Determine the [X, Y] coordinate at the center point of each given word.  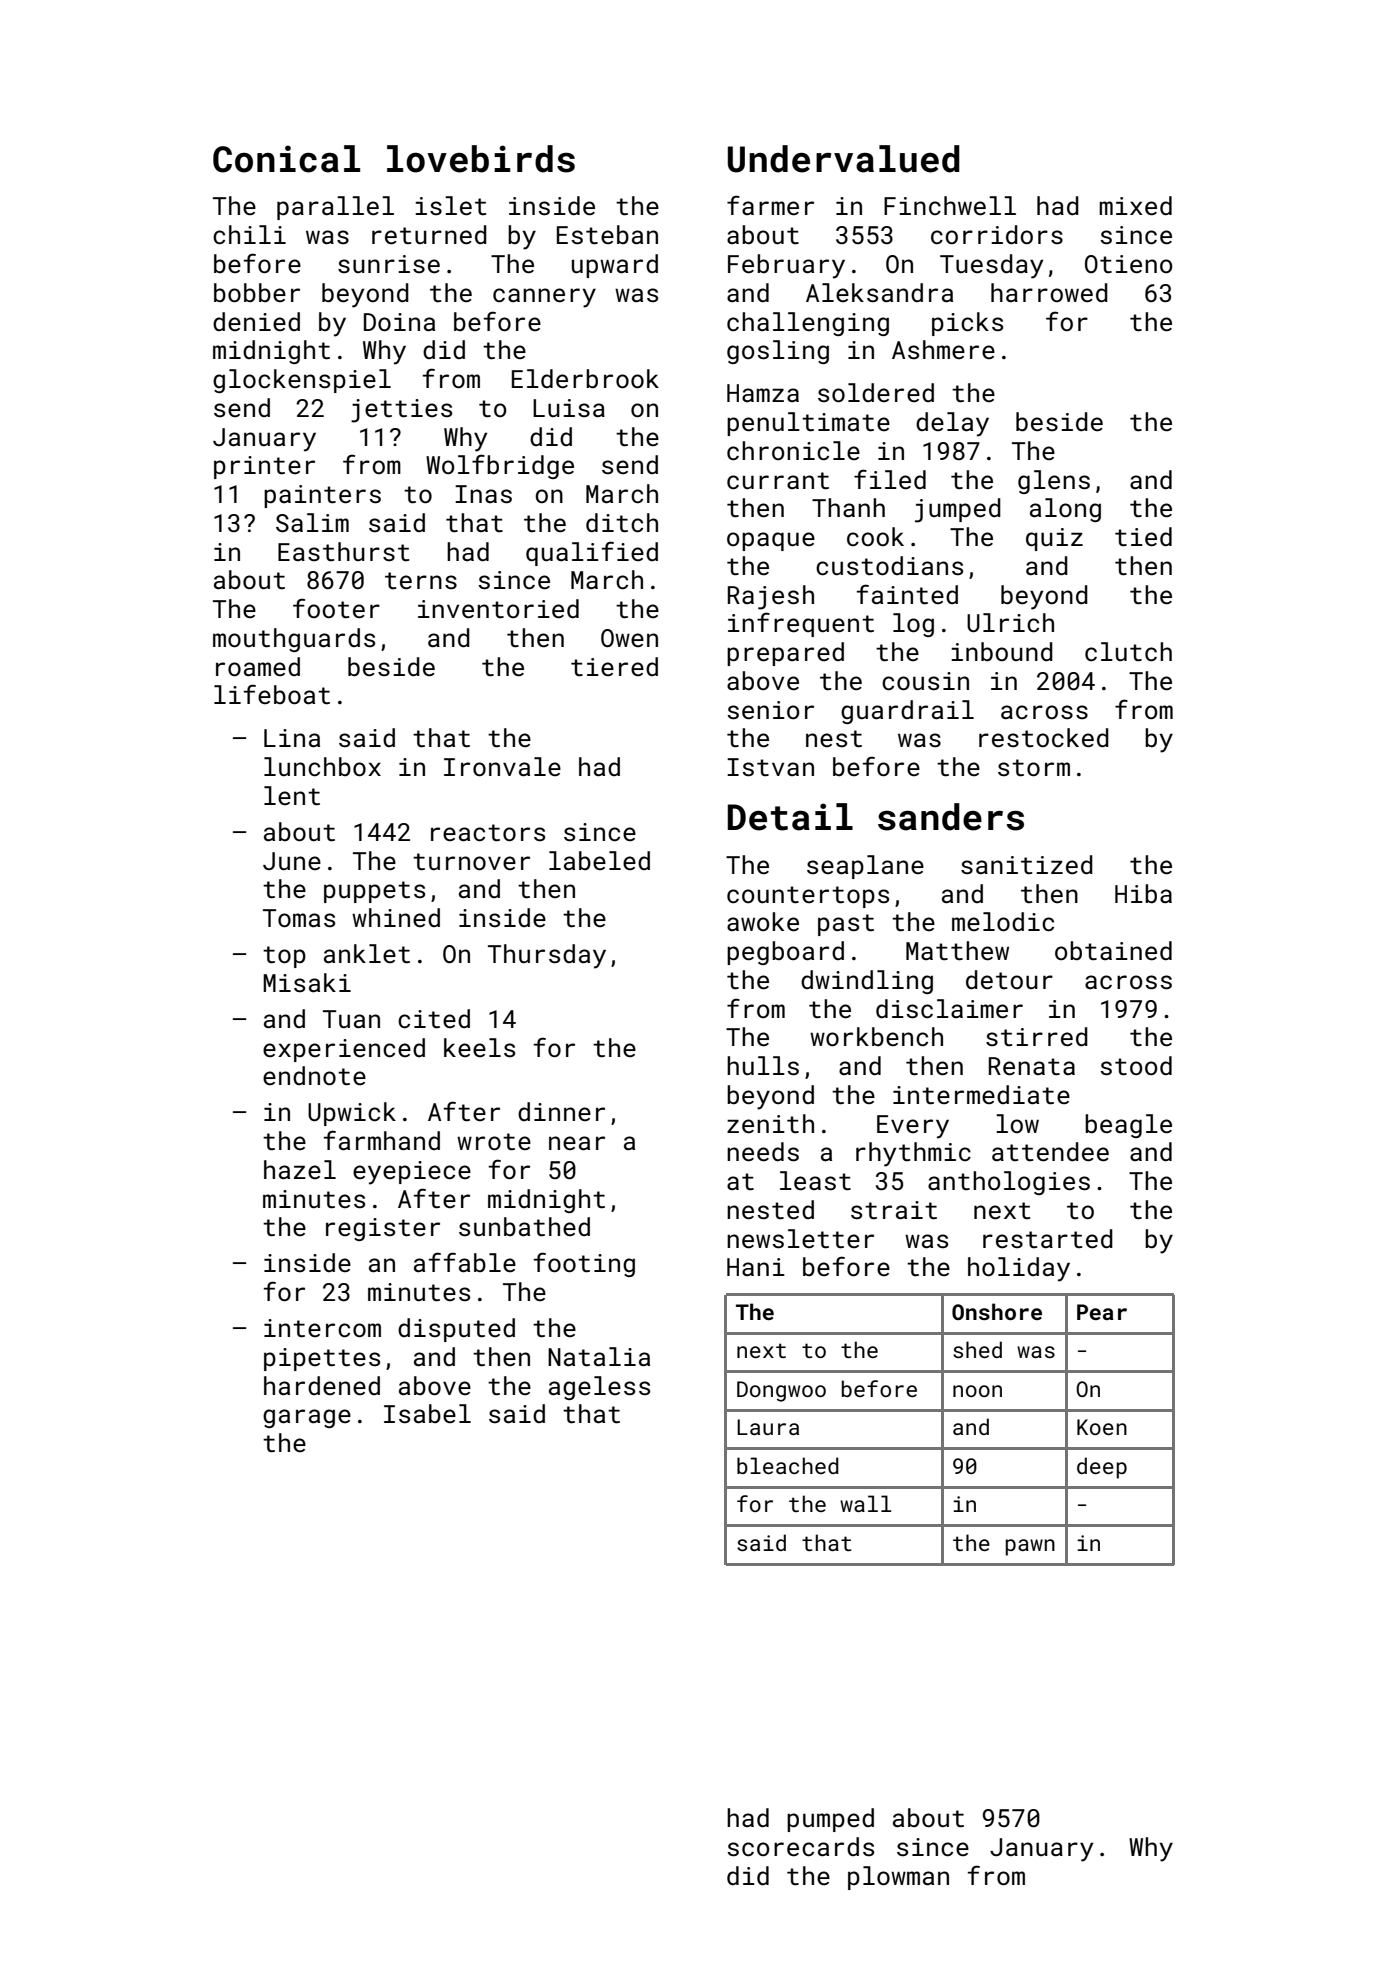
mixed [1135, 206]
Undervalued [844, 159]
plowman [898, 1878]
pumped [830, 1820]
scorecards [801, 1847]
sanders [951, 817]
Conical [286, 159]
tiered [614, 667]
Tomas [299, 918]
